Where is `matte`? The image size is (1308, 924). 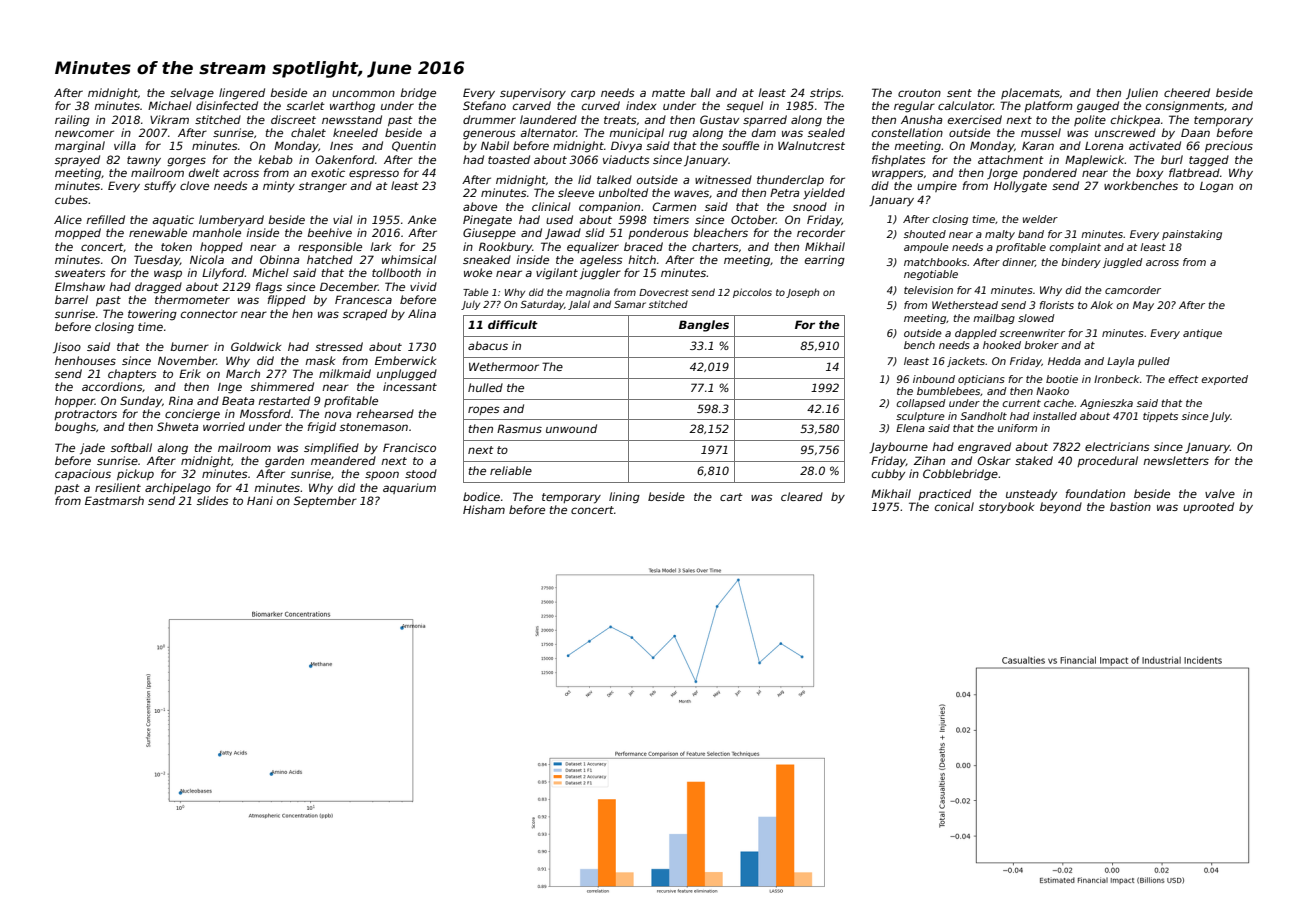
matte is located at coordinates (668, 93).
